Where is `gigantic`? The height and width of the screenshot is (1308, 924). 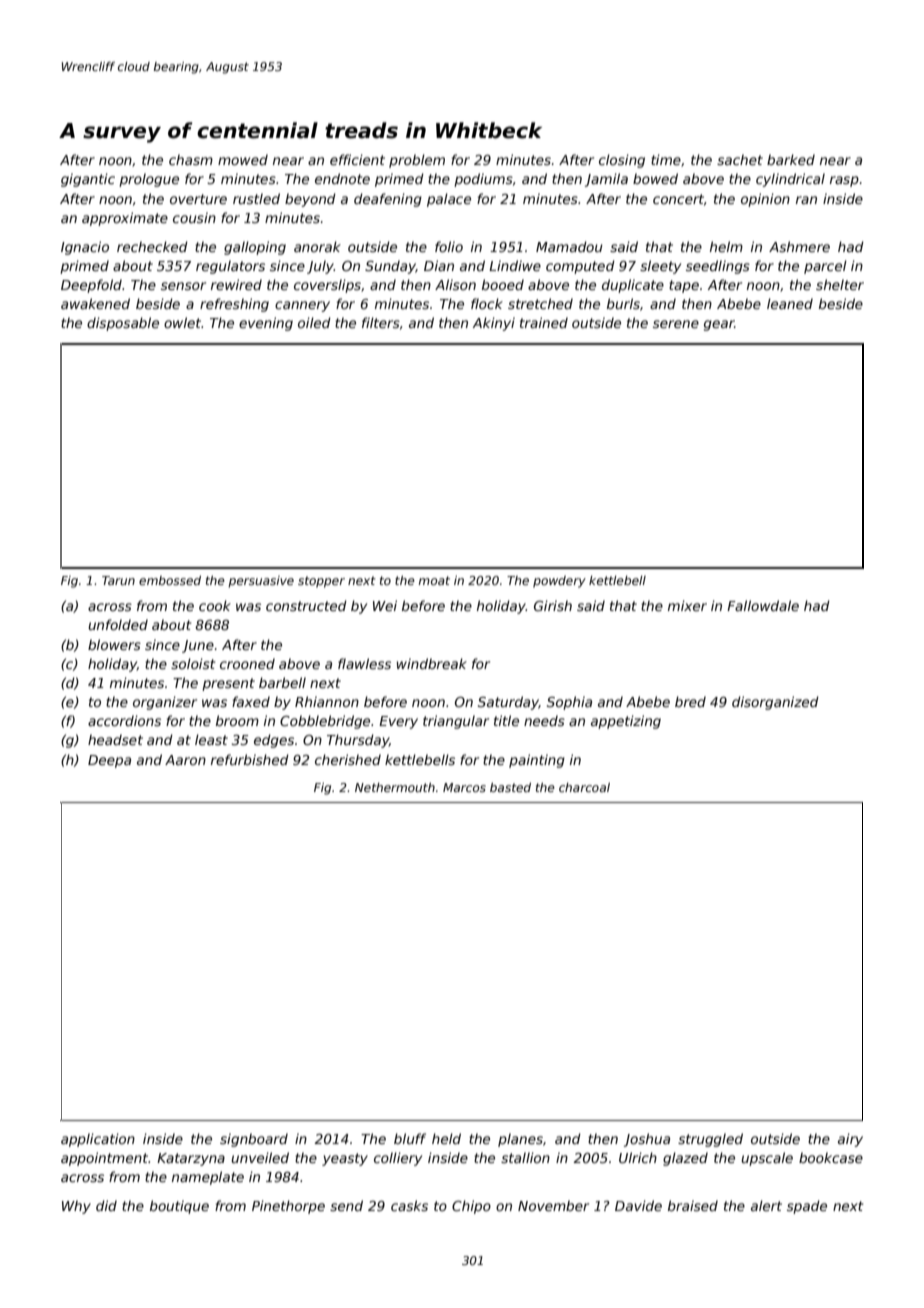 gigantic is located at coordinates (88, 180).
